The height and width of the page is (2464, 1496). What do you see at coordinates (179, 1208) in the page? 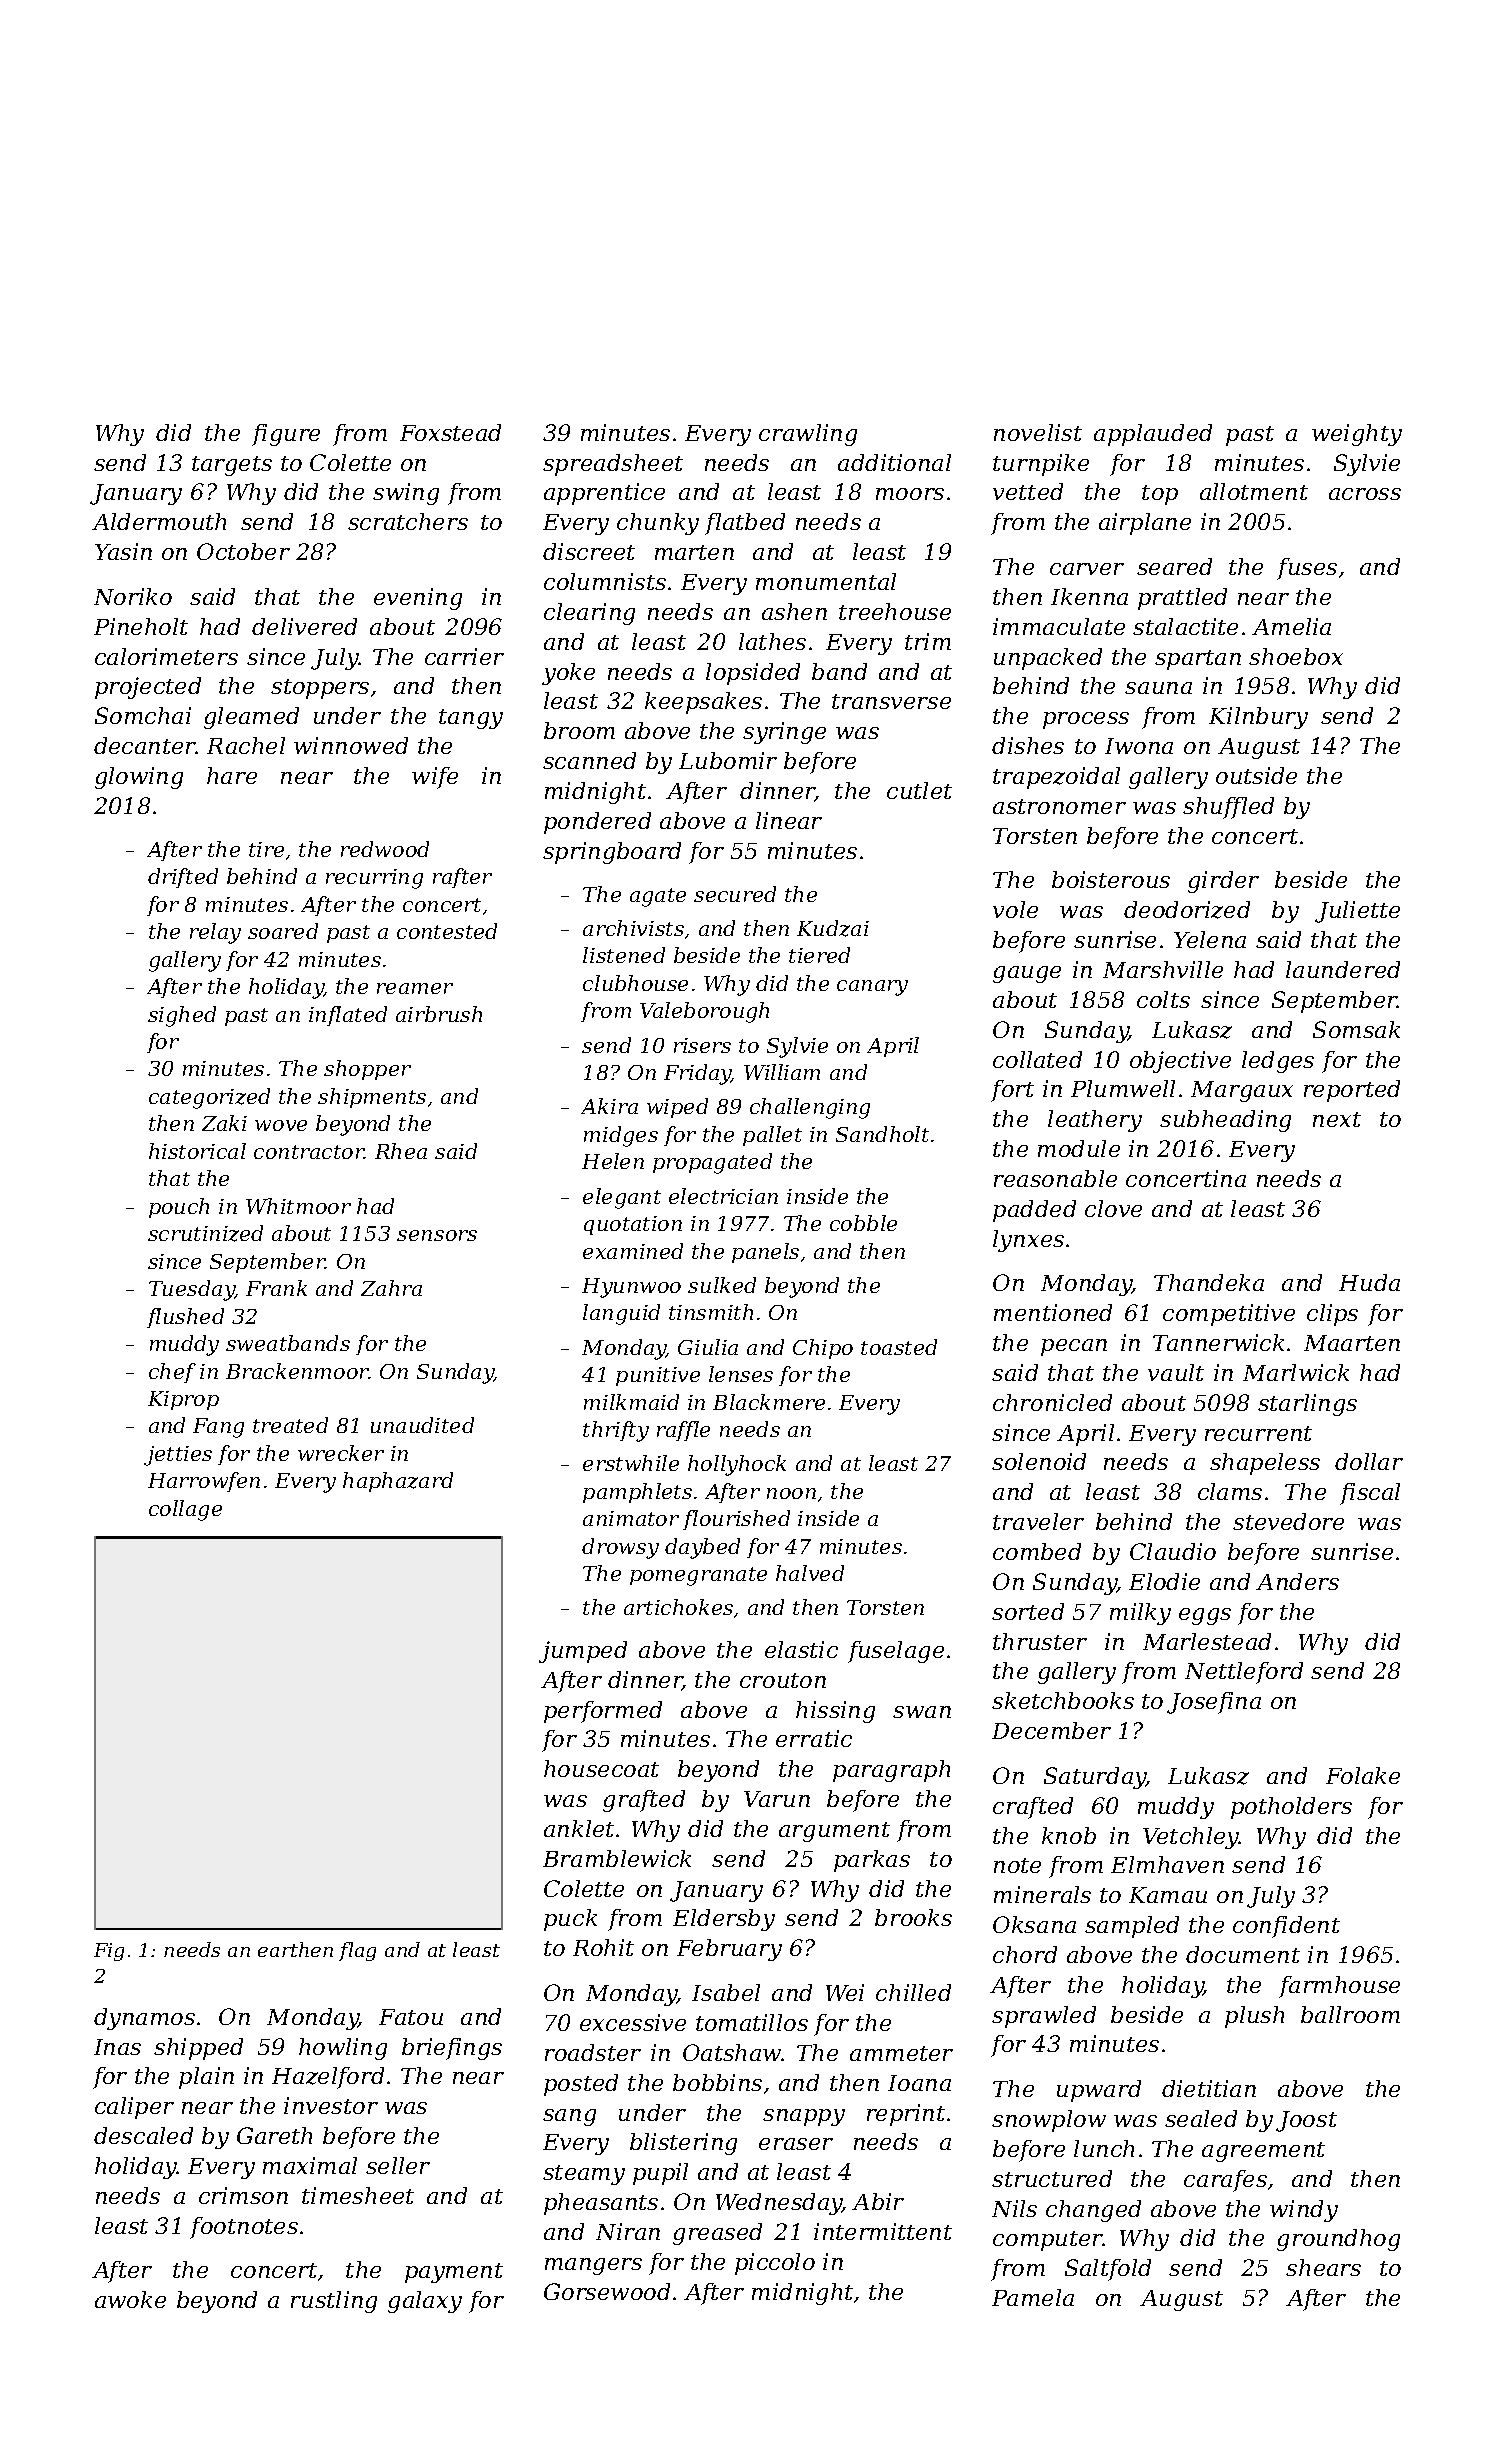
I see `pouch` at bounding box center [179, 1208].
